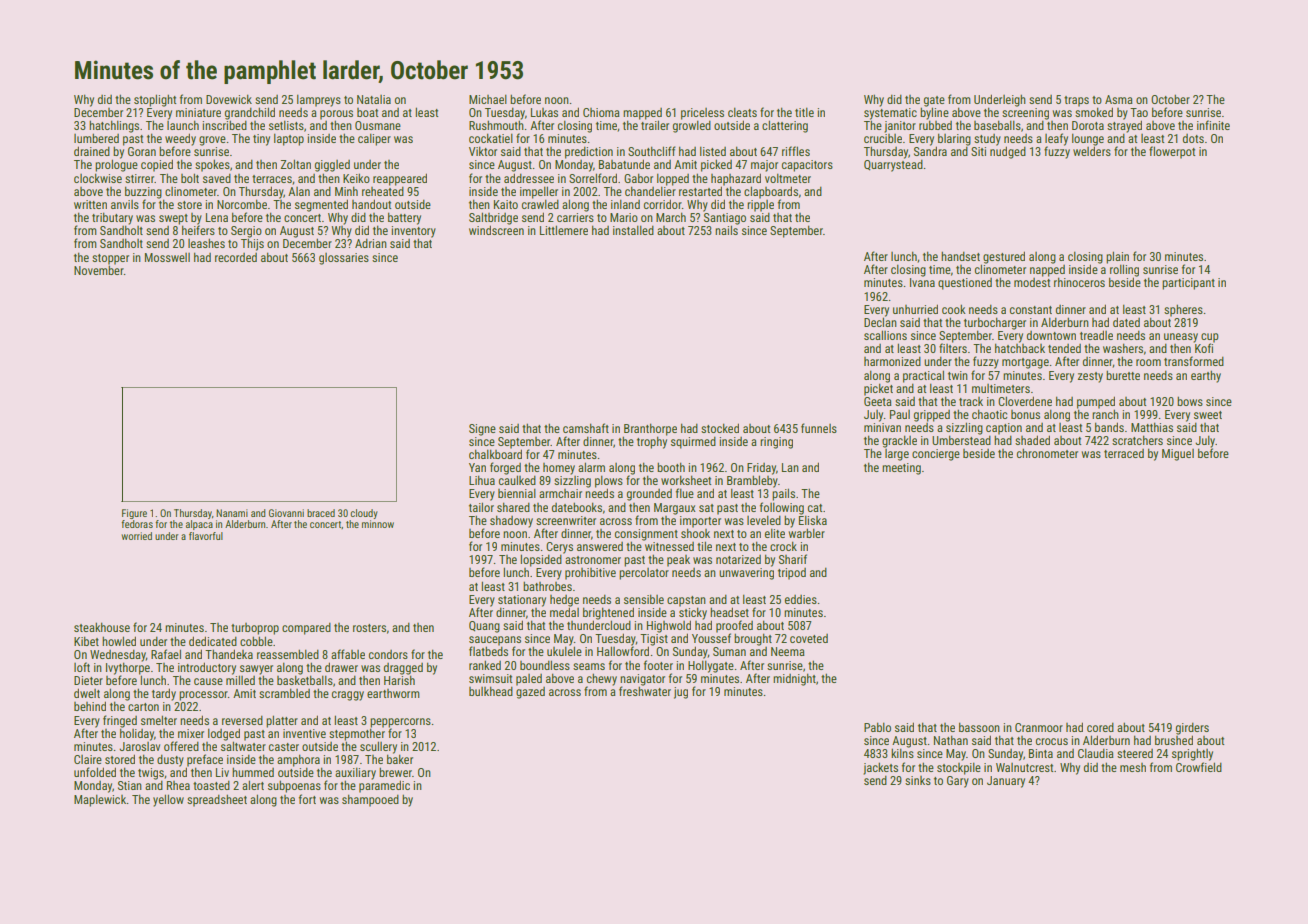 This page has height=924, width=1308. Describe the element at coordinates (307, 799) in the page. I see `fort` at that location.
